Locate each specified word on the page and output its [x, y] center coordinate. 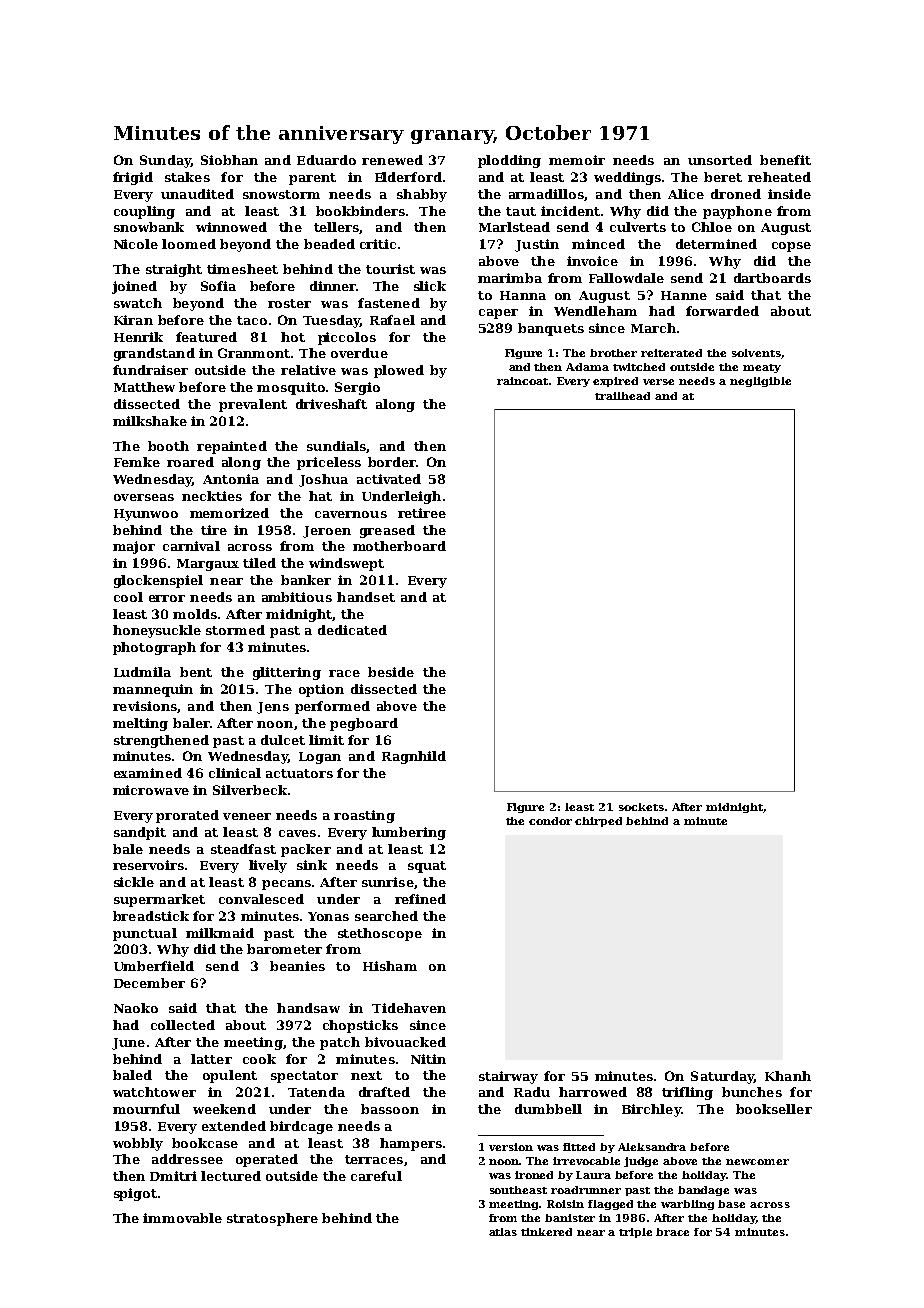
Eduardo [326, 160]
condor [550, 821]
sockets [641, 807]
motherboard [399, 546]
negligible [760, 382]
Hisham [390, 966]
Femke [137, 462]
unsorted [720, 160]
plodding [509, 161]
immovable [182, 1218]
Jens [273, 708]
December [149, 983]
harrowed [593, 1092]
